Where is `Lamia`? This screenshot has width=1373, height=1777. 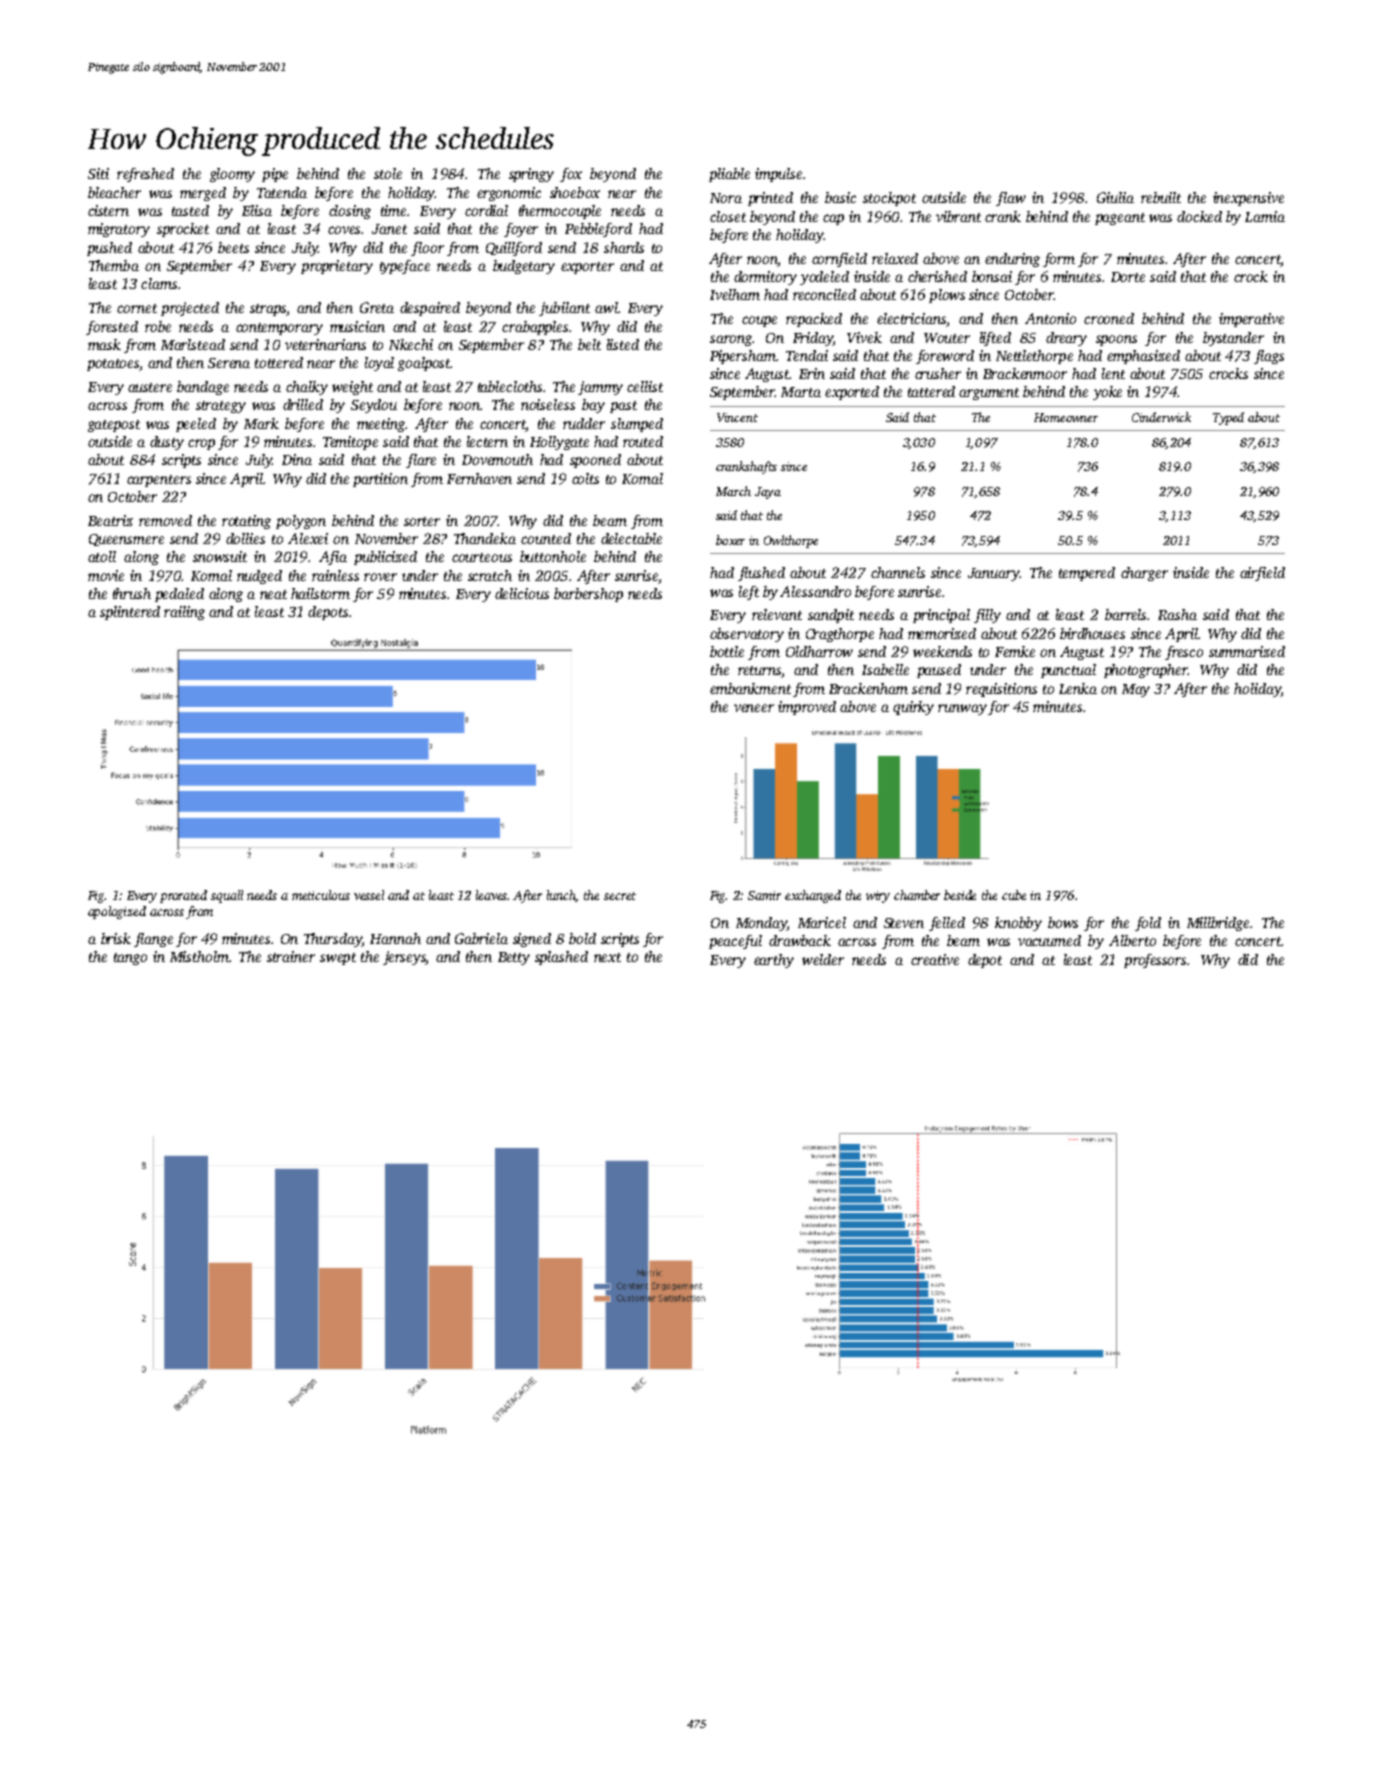 Lamia is located at coordinates (1265, 216).
